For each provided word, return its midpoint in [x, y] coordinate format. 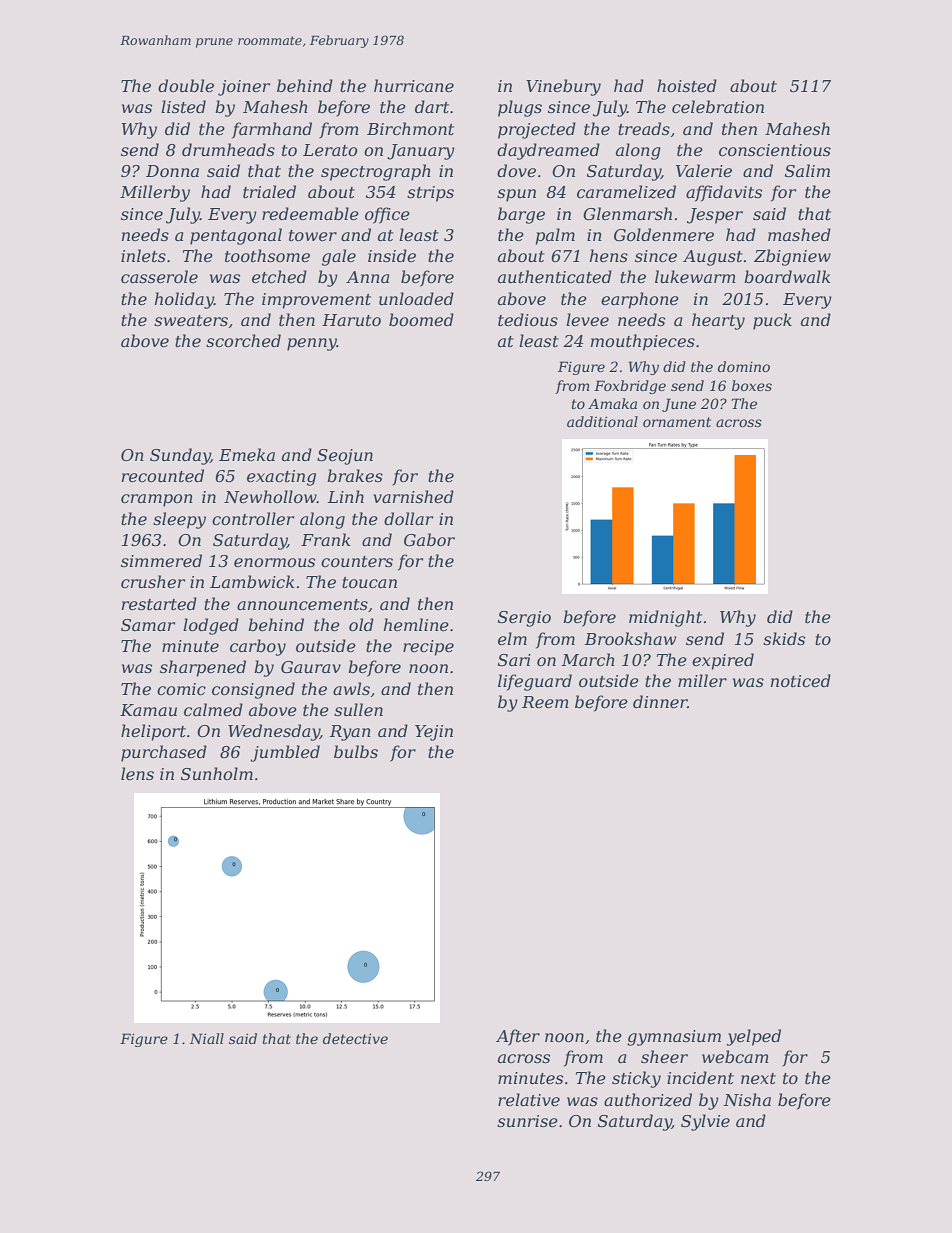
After [518, 1037]
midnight [665, 618]
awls [351, 688]
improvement [316, 301]
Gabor [429, 539]
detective [355, 1038]
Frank [326, 539]
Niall [207, 1038]
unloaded [416, 298]
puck [772, 321]
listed [183, 106]
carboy [258, 647]
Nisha [747, 1099]
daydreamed [548, 151]
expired [723, 661]
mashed [799, 234]
